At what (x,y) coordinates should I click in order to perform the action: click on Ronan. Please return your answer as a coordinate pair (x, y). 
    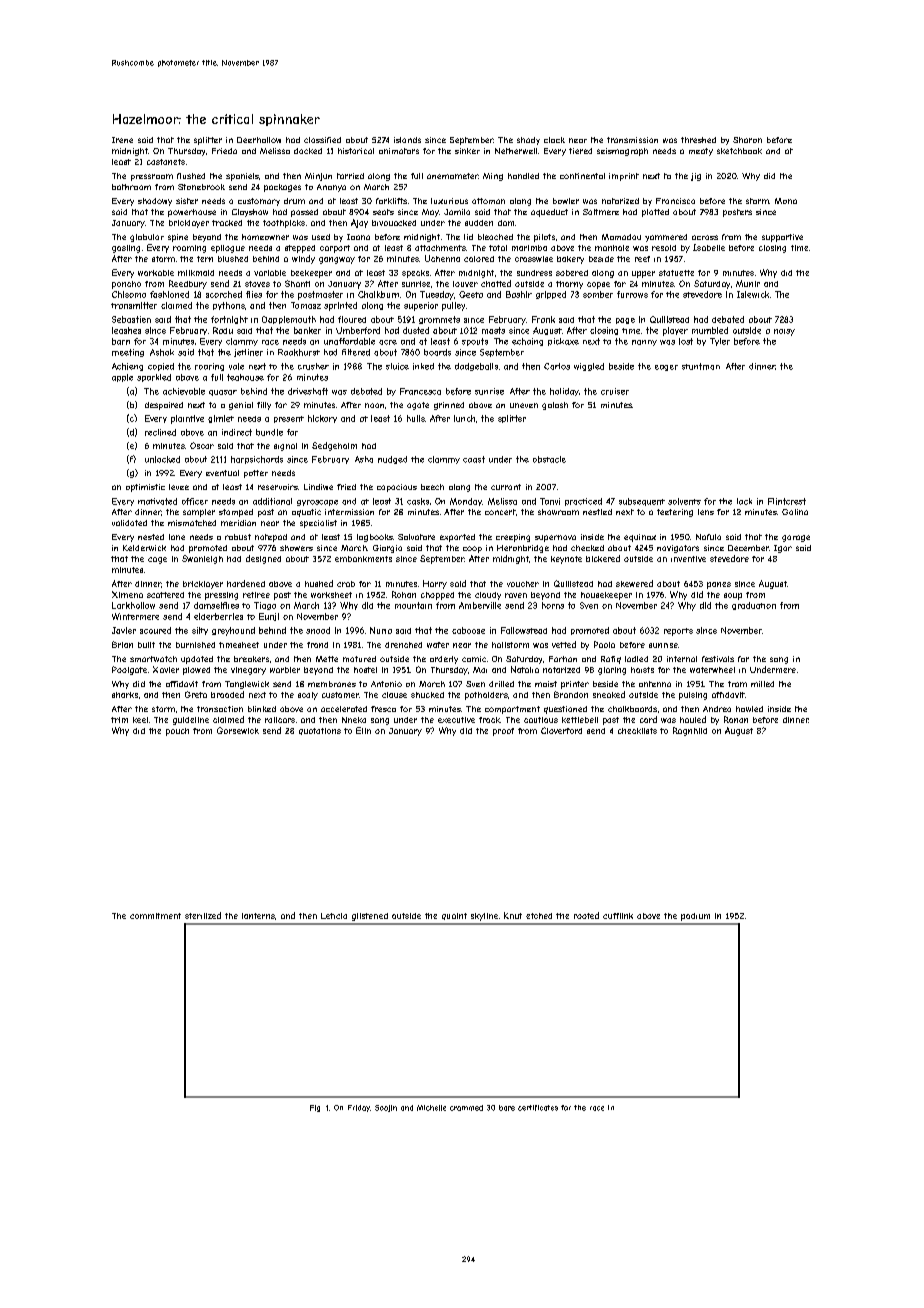
    Looking at the image, I should click on (736, 719).
